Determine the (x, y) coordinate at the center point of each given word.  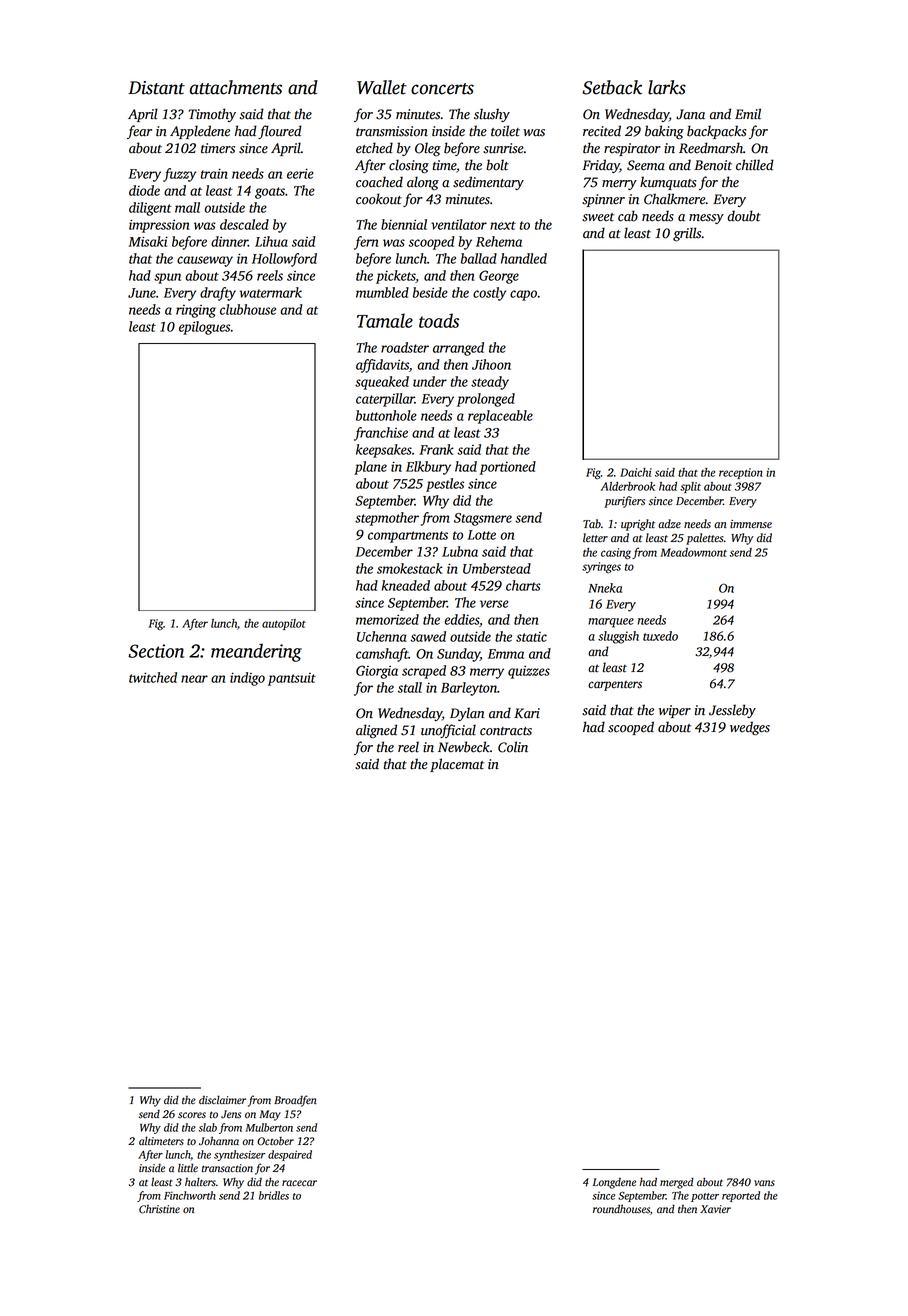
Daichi (636, 472)
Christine (159, 1209)
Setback (612, 87)
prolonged (486, 400)
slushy (492, 115)
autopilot (284, 624)
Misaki (148, 241)
